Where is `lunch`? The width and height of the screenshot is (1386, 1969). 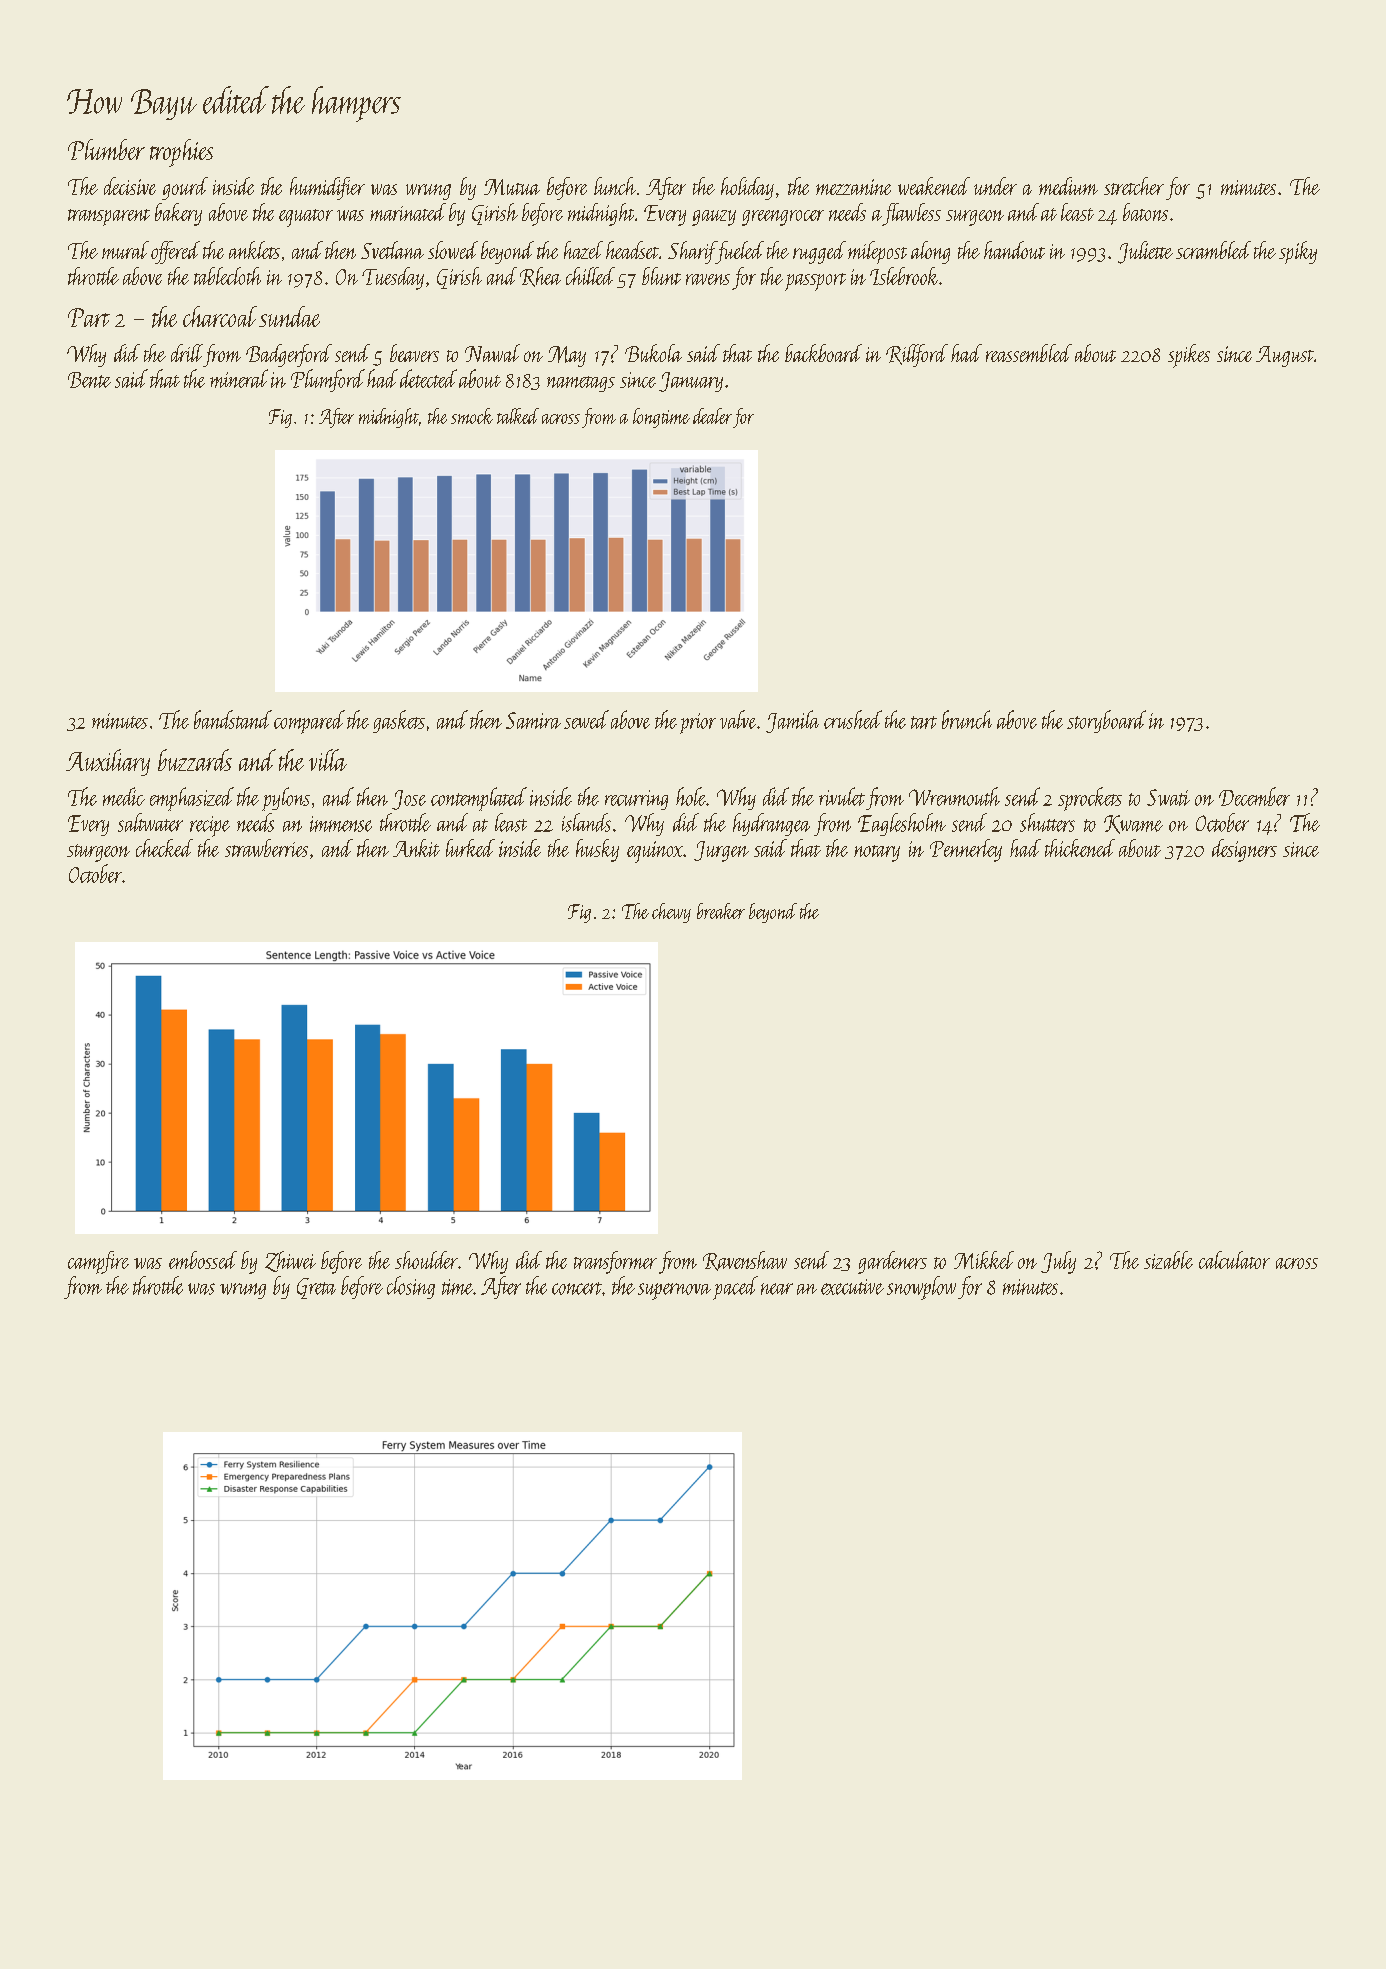 lunch is located at coordinates (615, 186).
